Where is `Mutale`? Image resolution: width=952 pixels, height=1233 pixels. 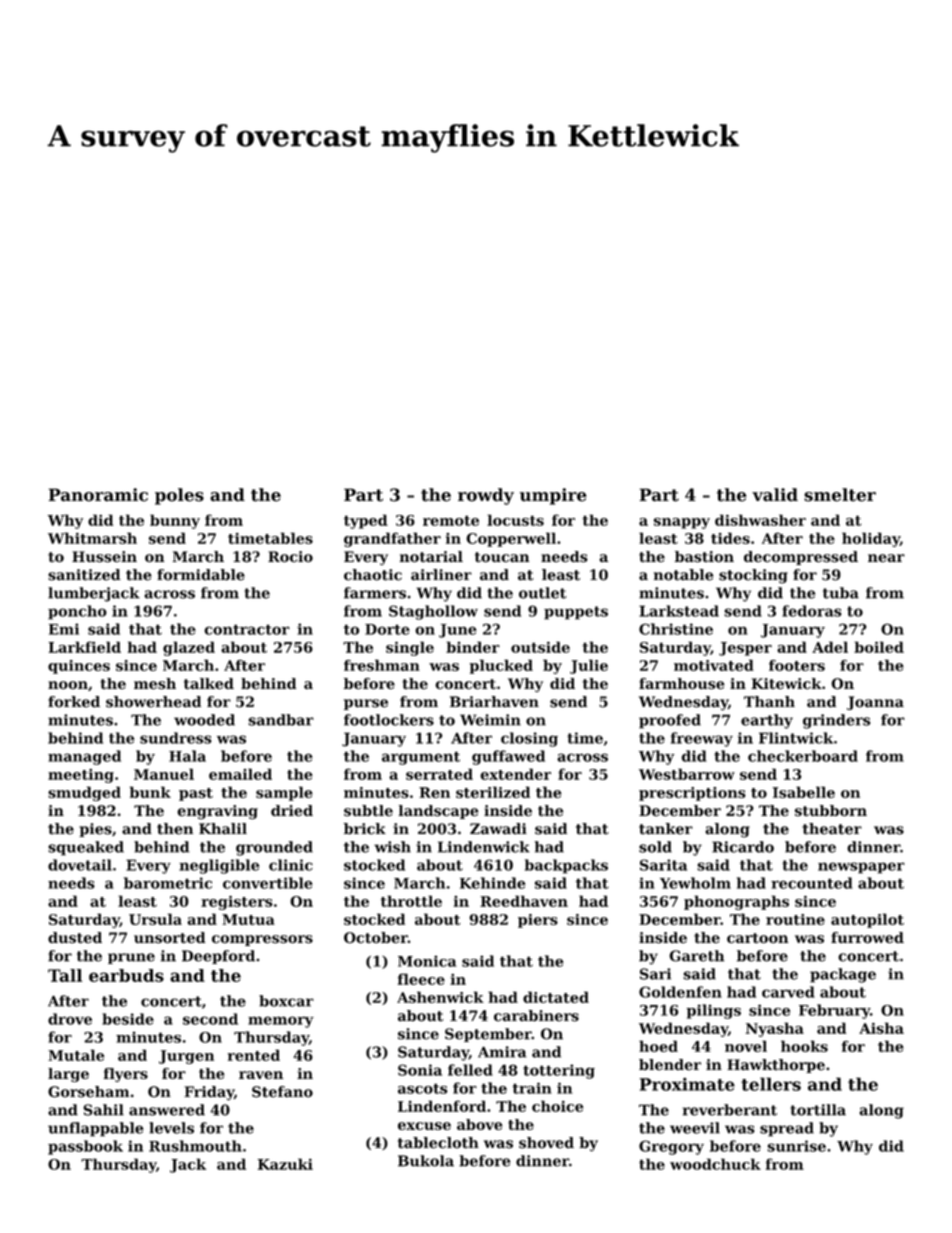
Mutale is located at coordinates (76, 1055).
